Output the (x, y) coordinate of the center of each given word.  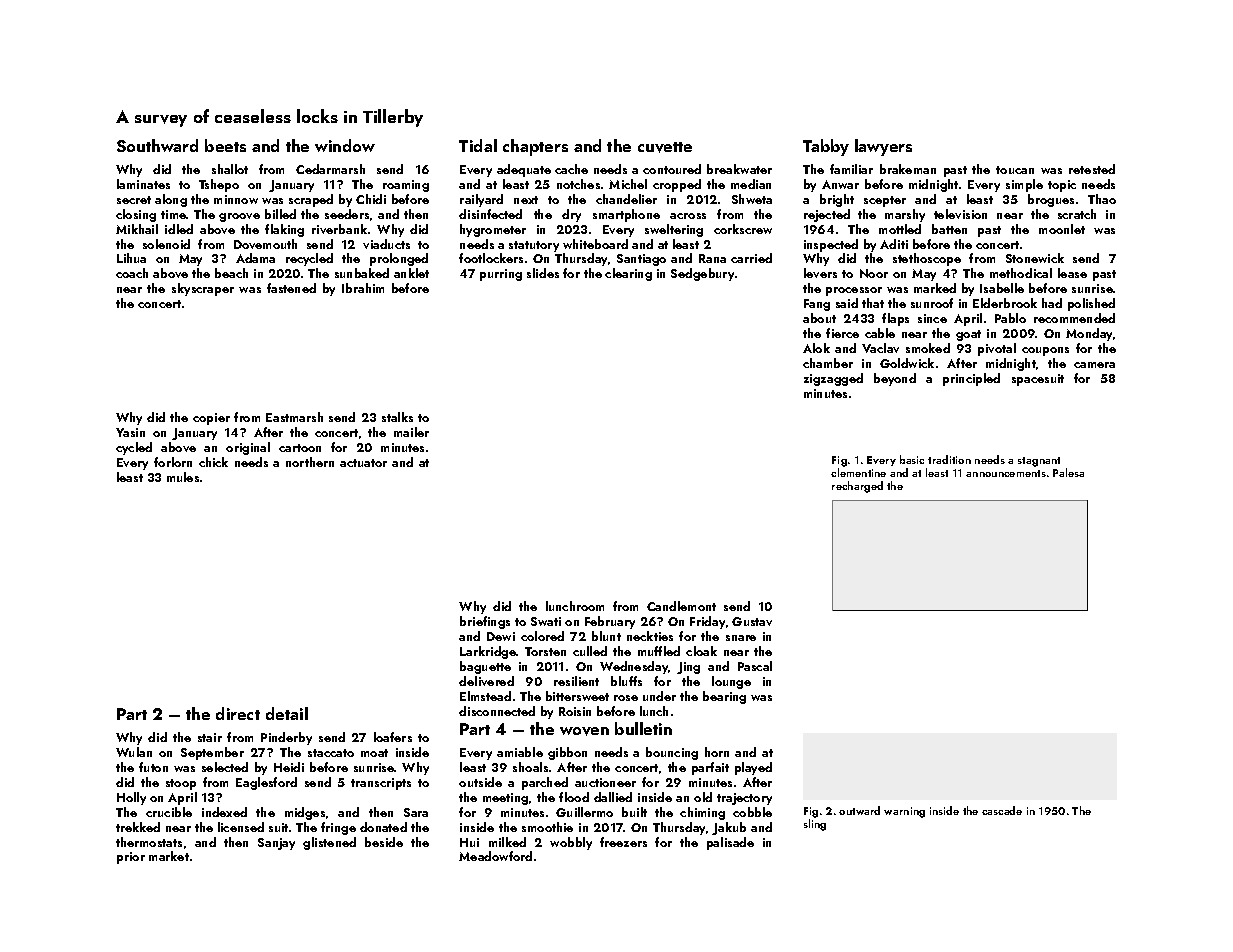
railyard (481, 200)
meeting (505, 799)
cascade (1002, 810)
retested (1092, 169)
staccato (331, 753)
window (345, 145)
